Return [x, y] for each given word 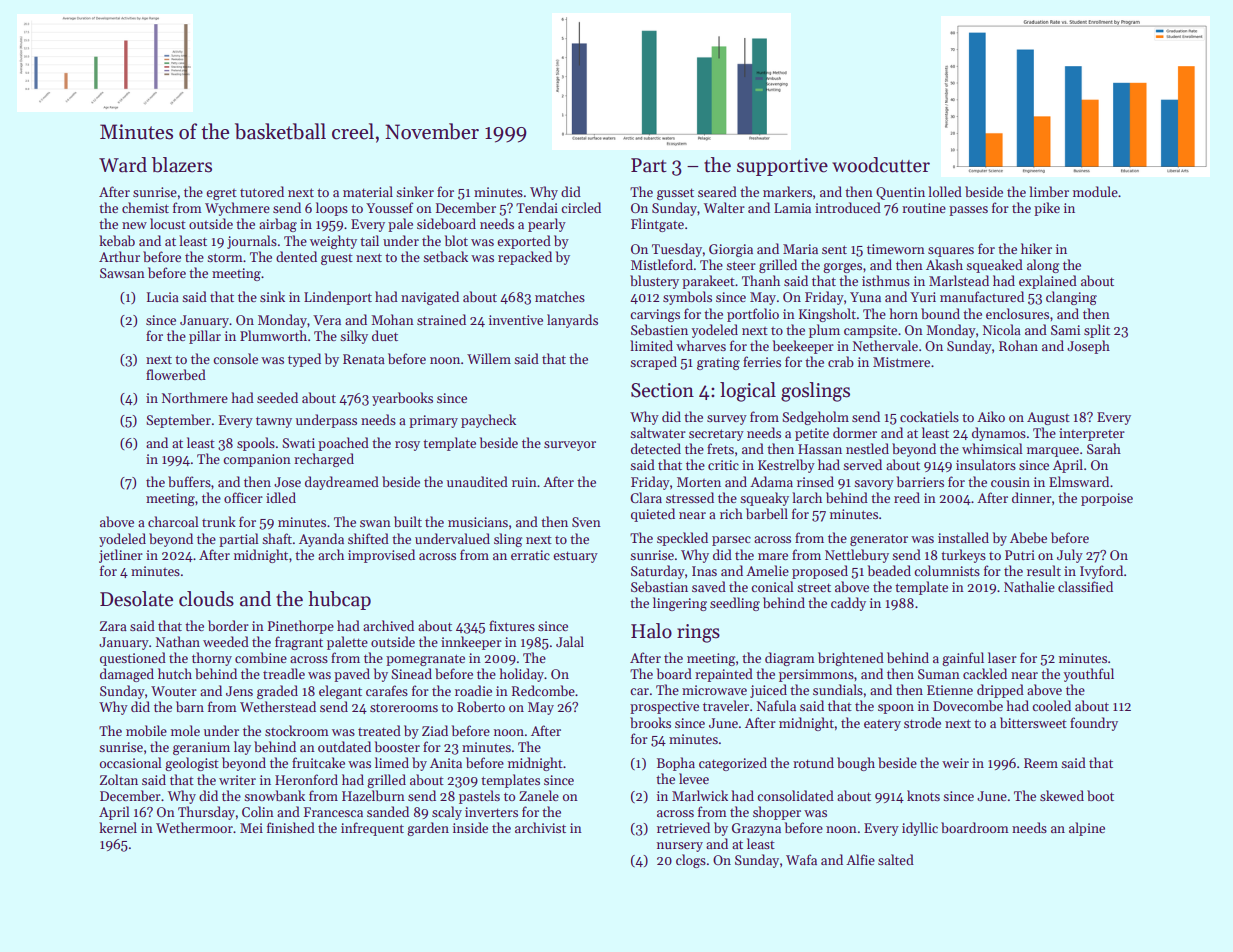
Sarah [1104, 448]
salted [896, 859]
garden [428, 829]
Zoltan [119, 779]
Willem [489, 358]
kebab [117, 240]
